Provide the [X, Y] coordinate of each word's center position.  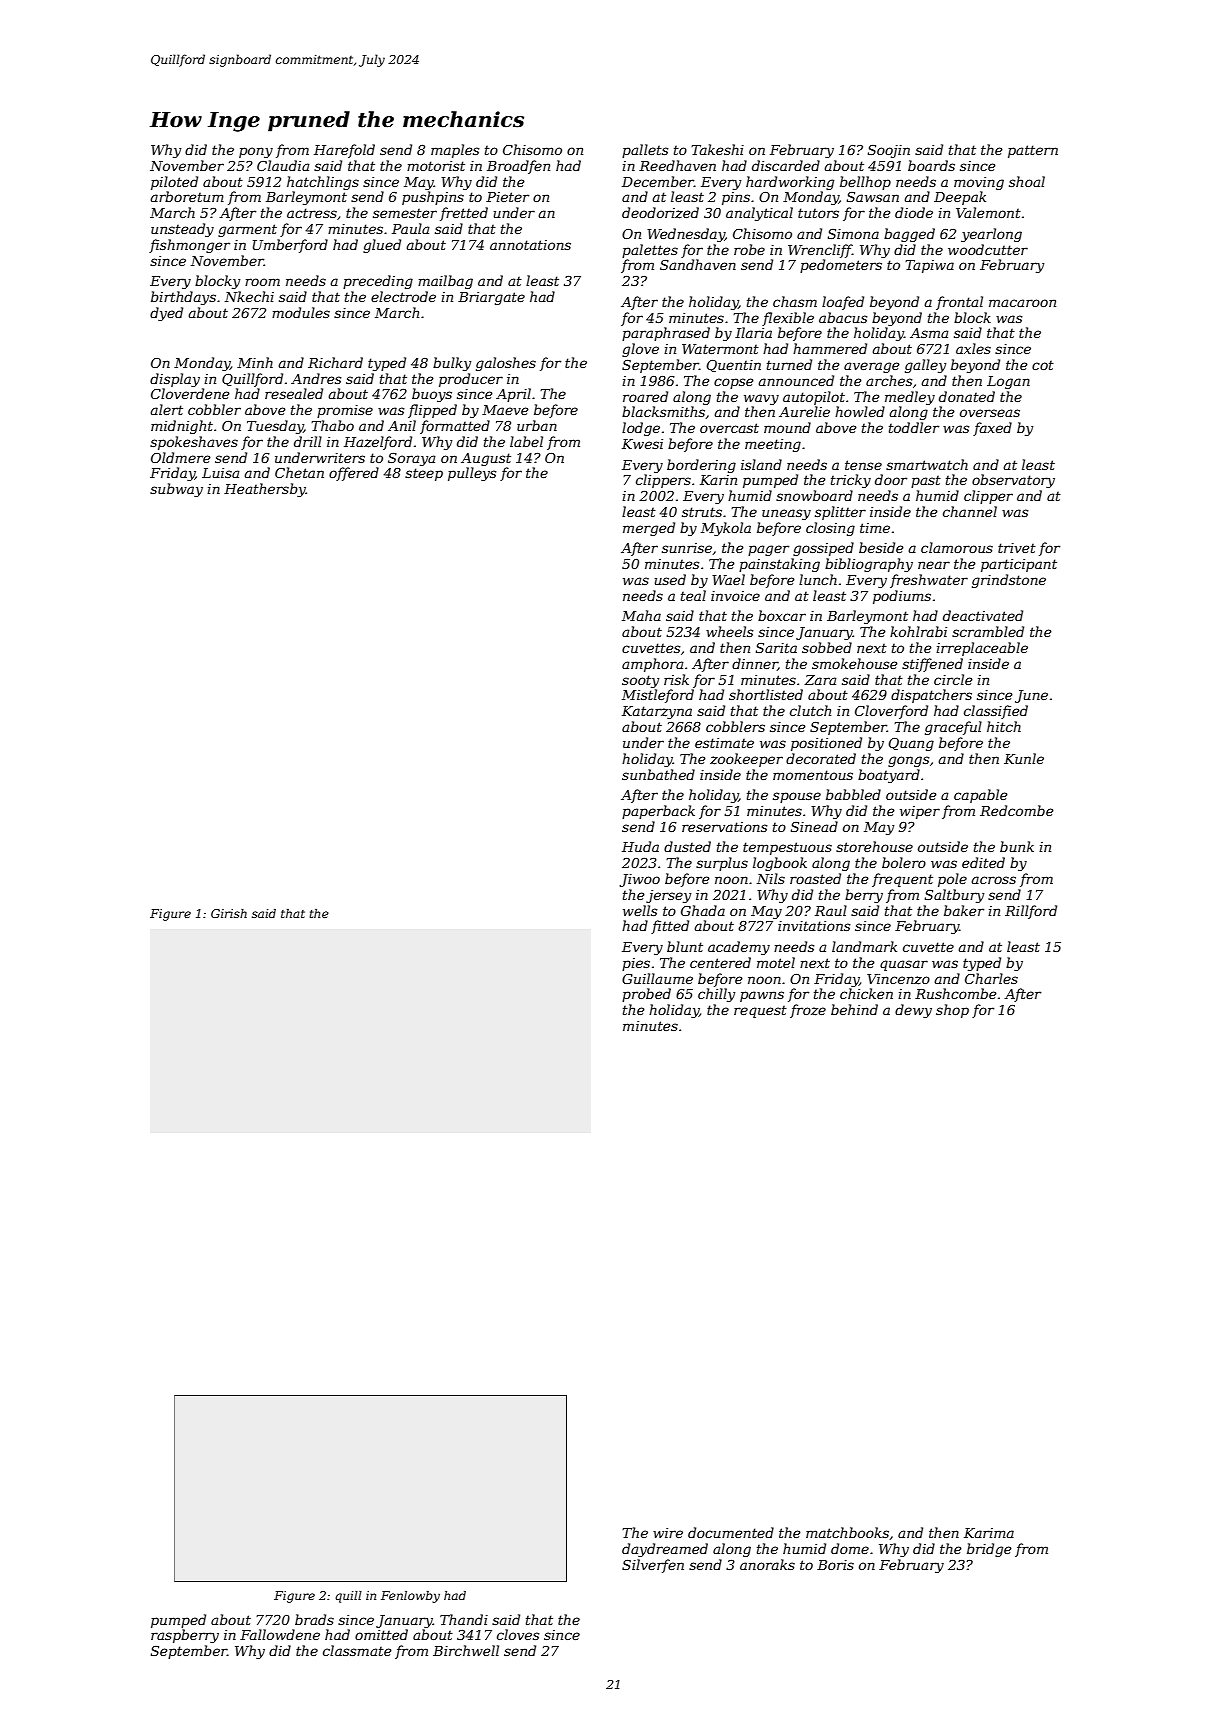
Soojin [889, 151]
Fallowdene [280, 1634]
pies [636, 964]
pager [768, 550]
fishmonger [189, 246]
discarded [786, 165]
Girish [229, 913]
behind [854, 1009]
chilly [716, 995]
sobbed [827, 647]
